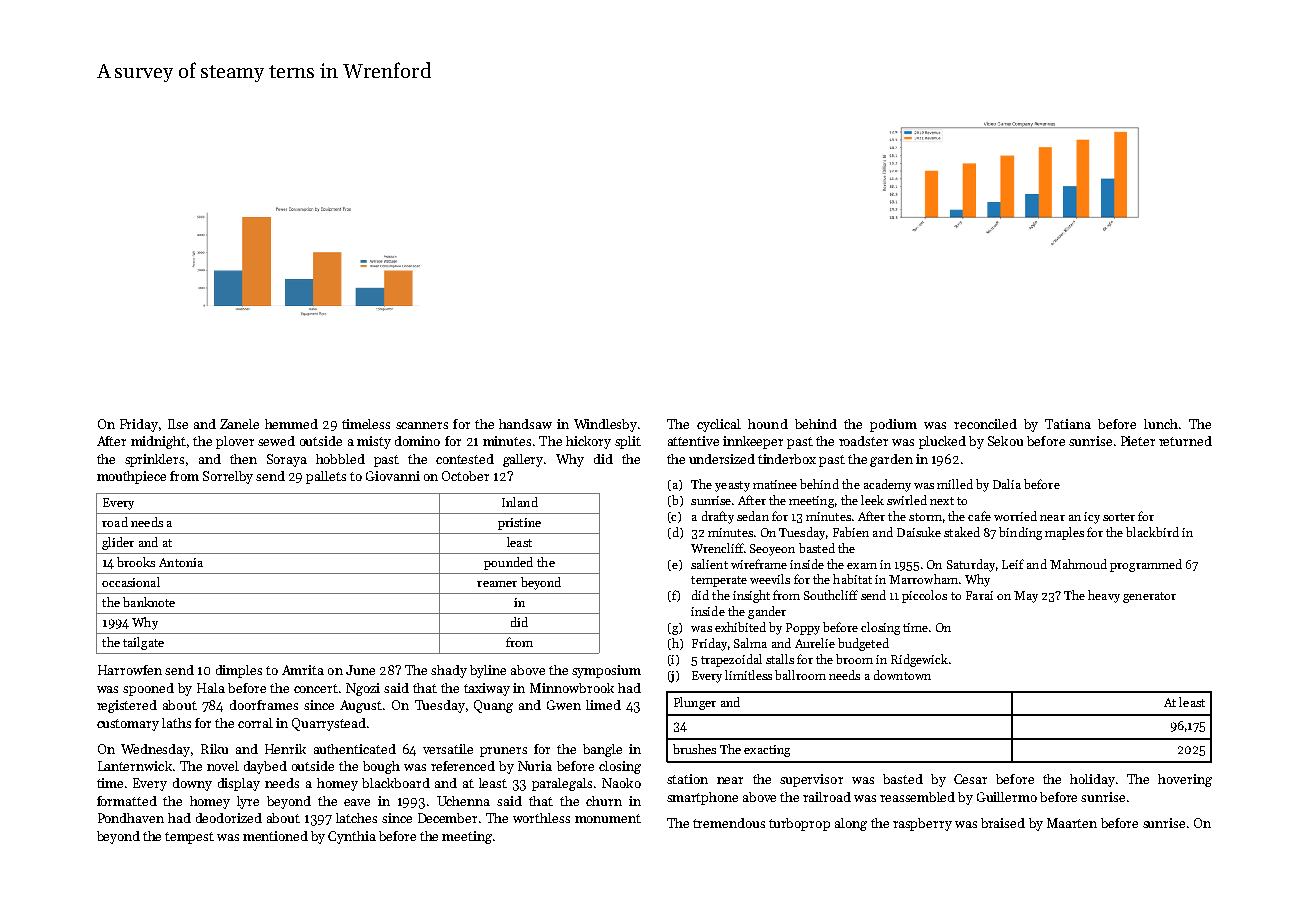 The width and height of the screenshot is (1308, 924). Describe the element at coordinates (352, 837) in the screenshot. I see `Cynthia` at that location.
